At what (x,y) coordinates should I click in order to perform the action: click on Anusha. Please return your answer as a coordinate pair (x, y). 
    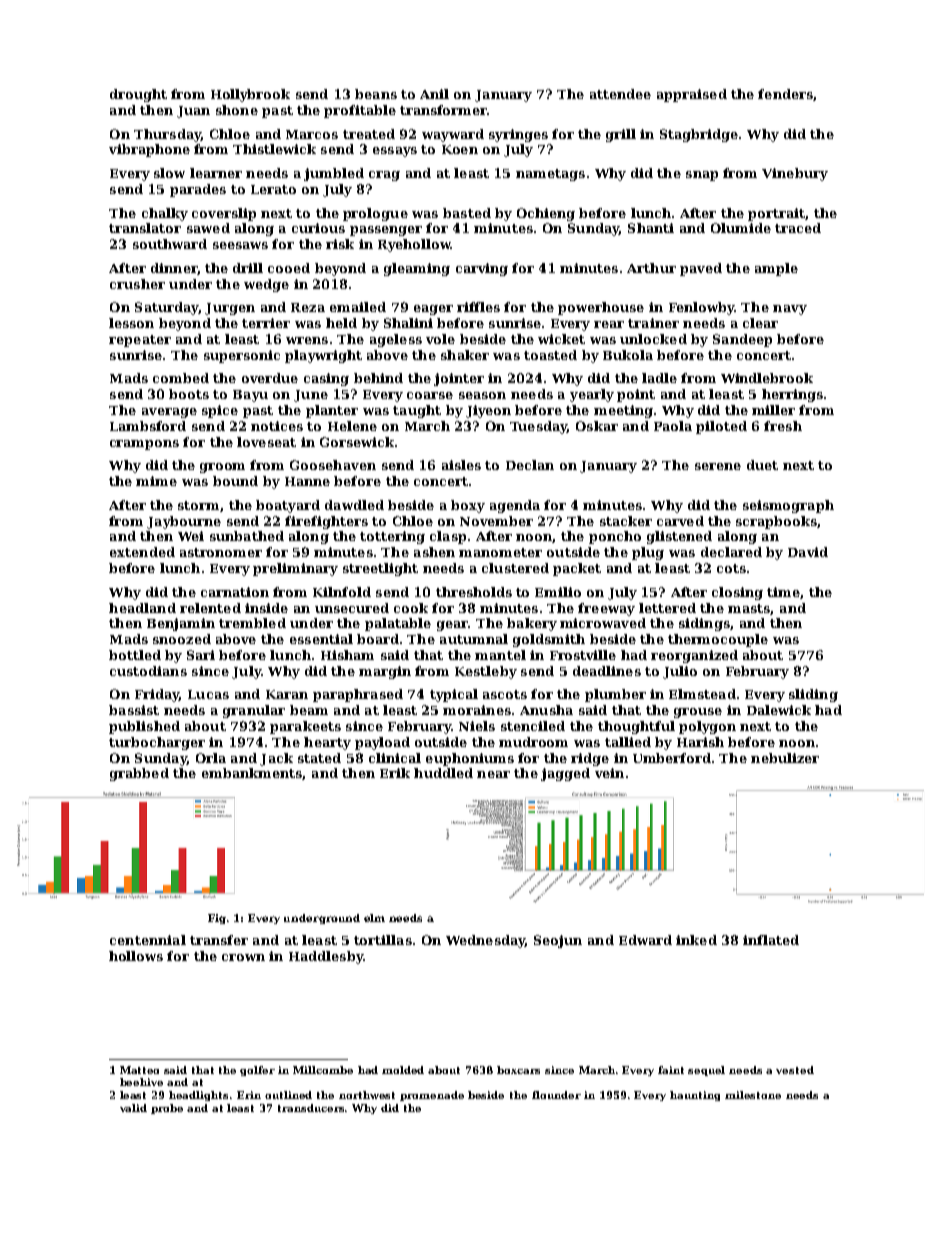
    Looking at the image, I should click on (546, 710).
